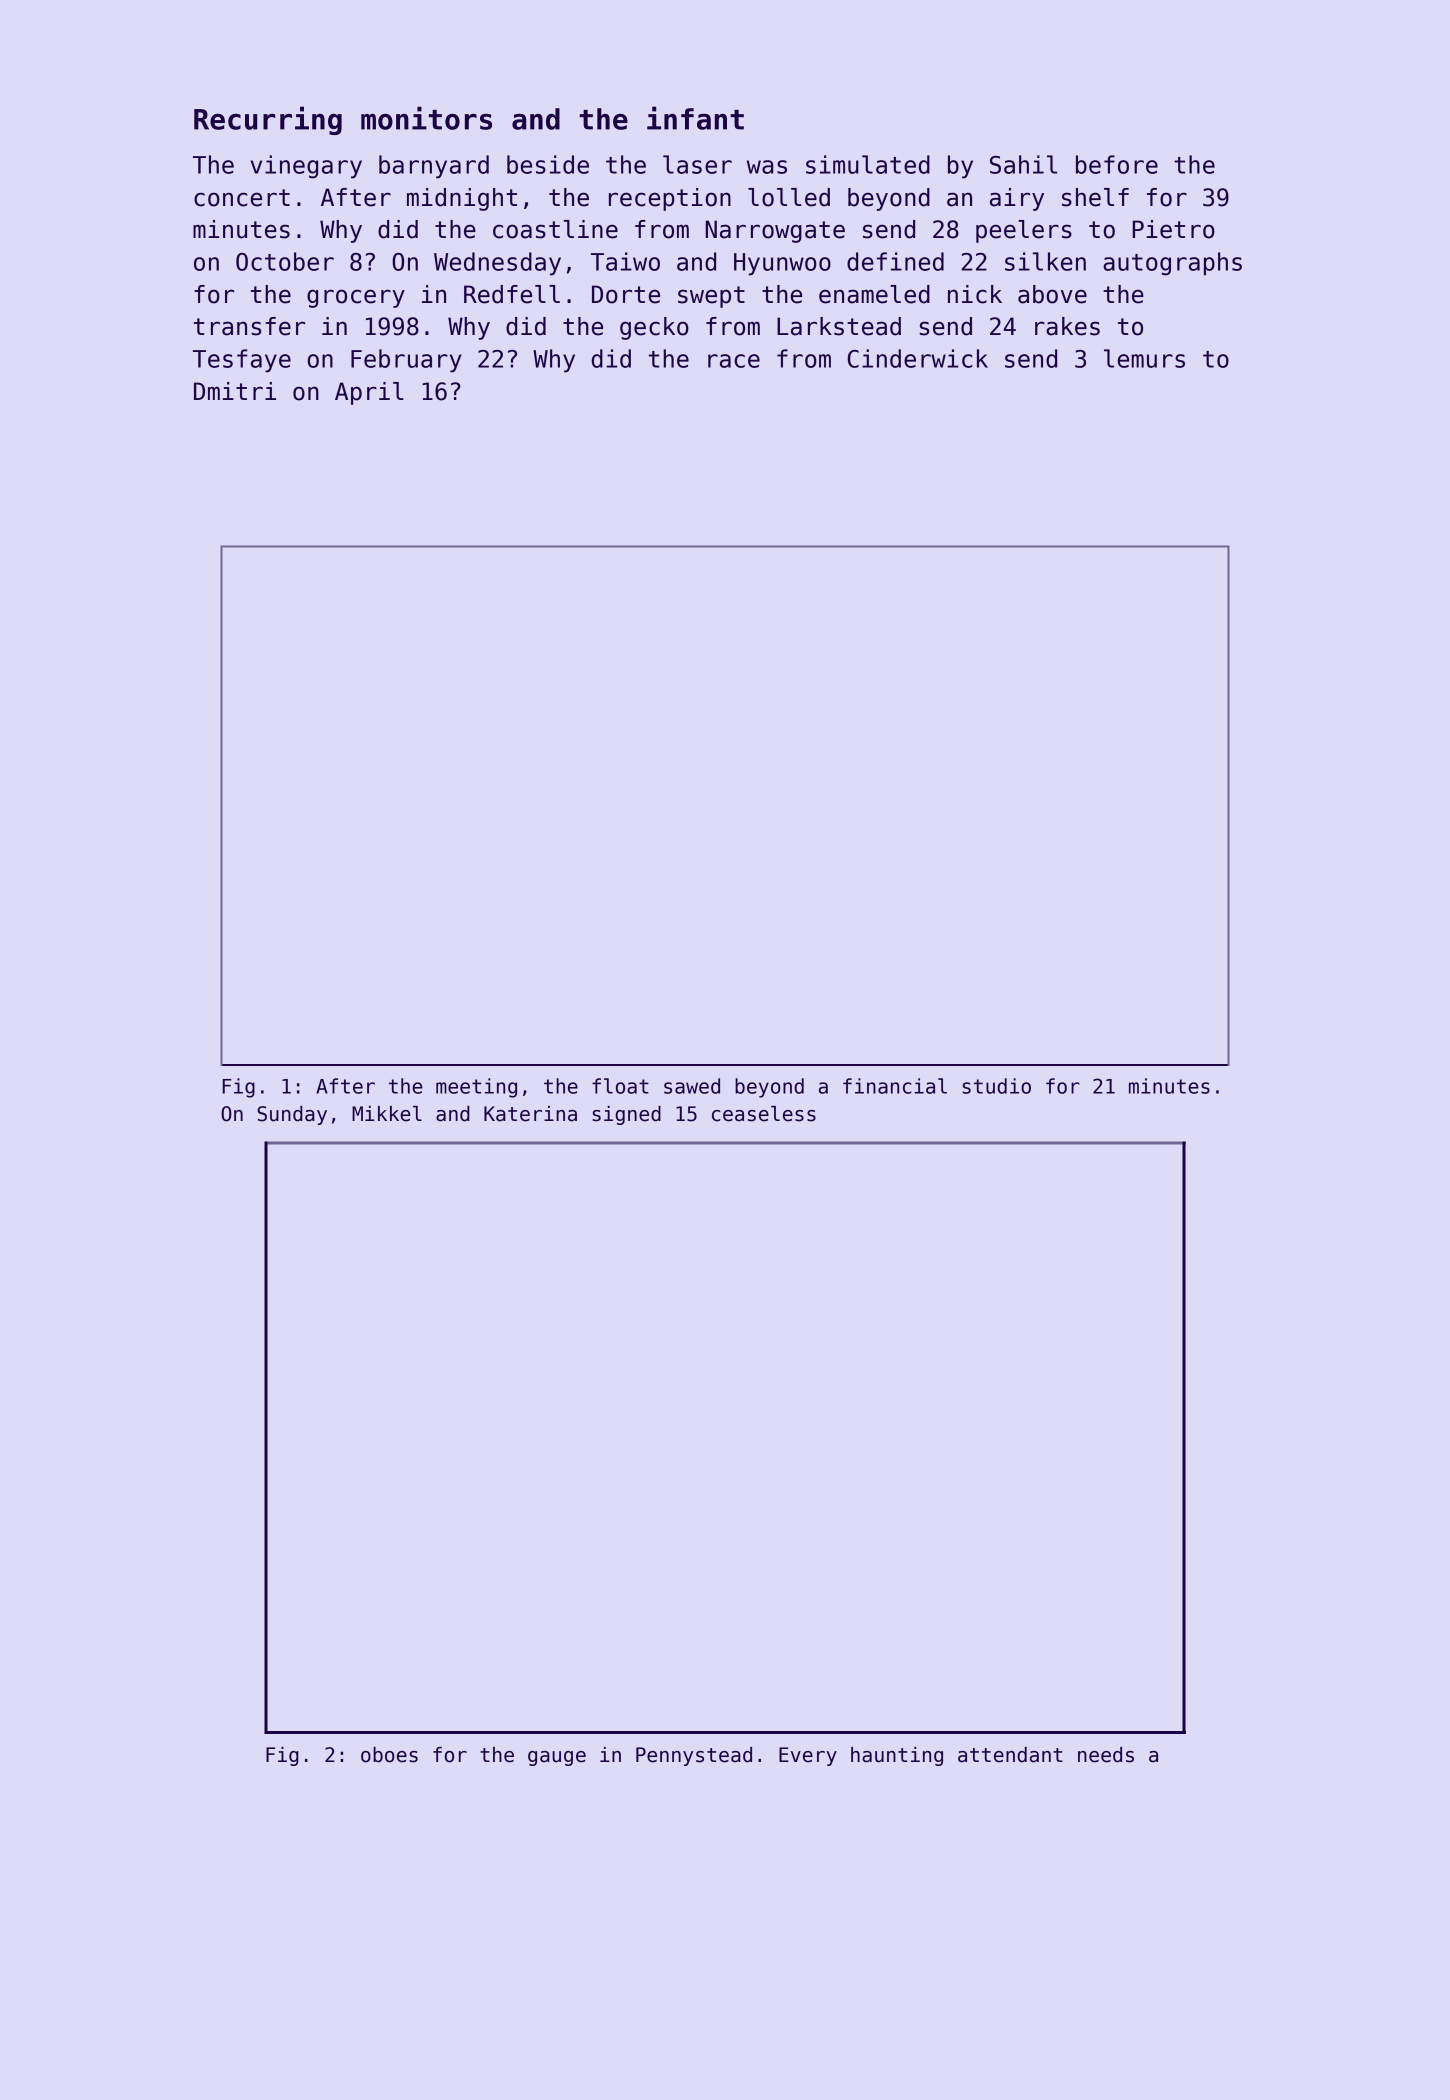 Image resolution: width=1450 pixels, height=2100 pixels. I want to click on oboes, so click(389, 1755).
